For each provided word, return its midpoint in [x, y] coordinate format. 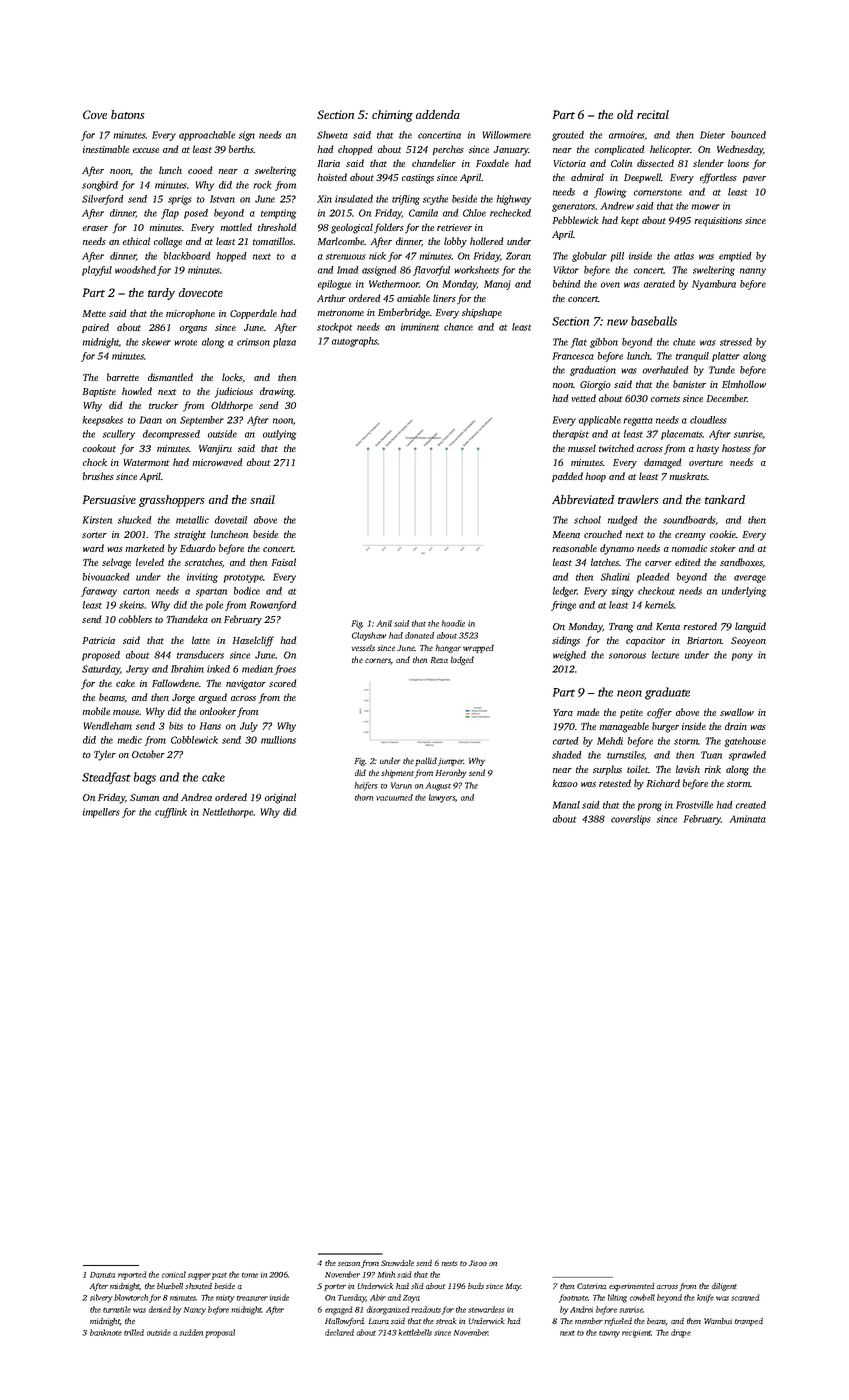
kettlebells [415, 1332]
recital [653, 114]
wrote [185, 343]
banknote [106, 1332]
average [750, 579]
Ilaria [328, 163]
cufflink [171, 813]
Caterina [591, 1286]
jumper [451, 762]
